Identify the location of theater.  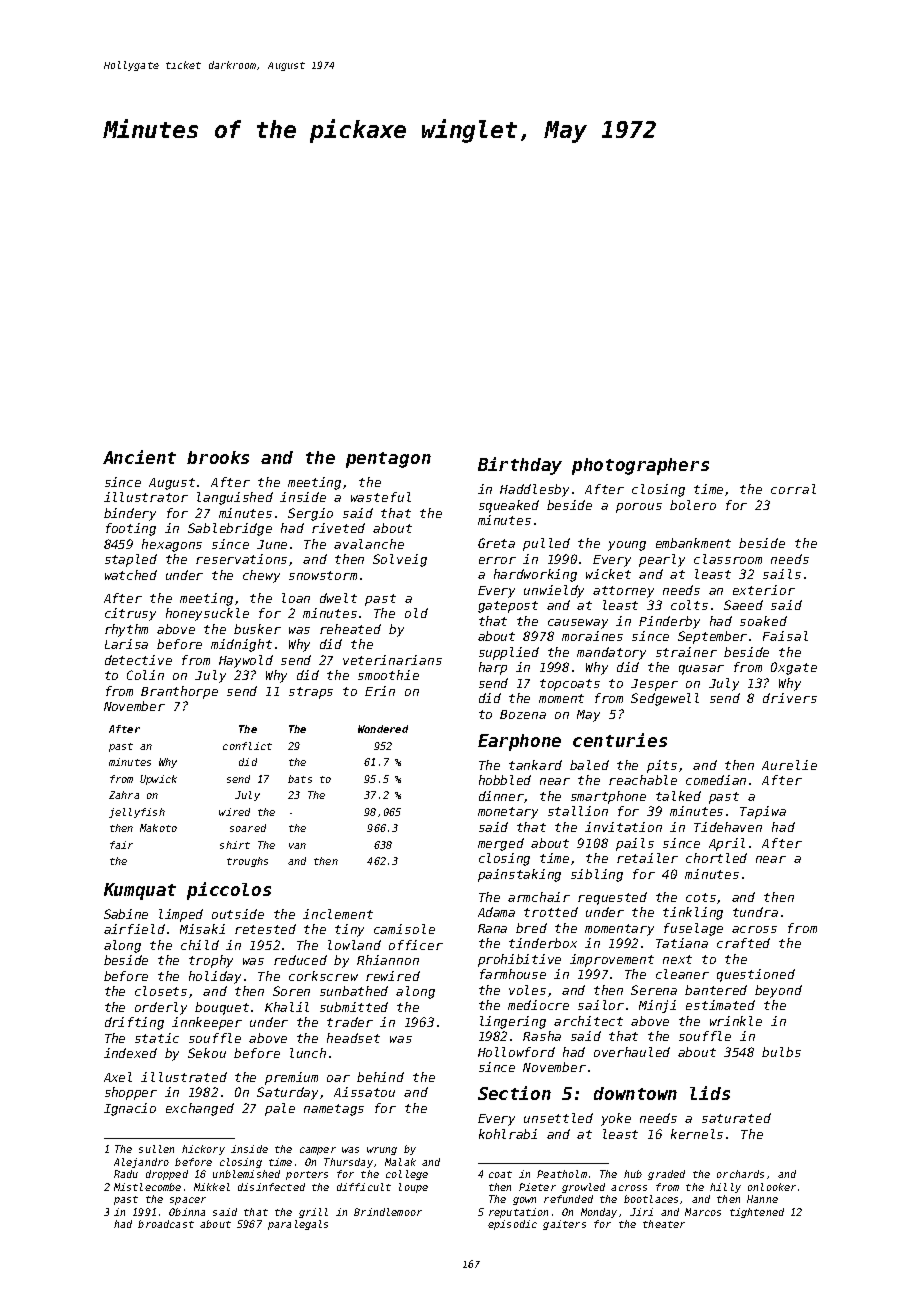
(664, 1224).
